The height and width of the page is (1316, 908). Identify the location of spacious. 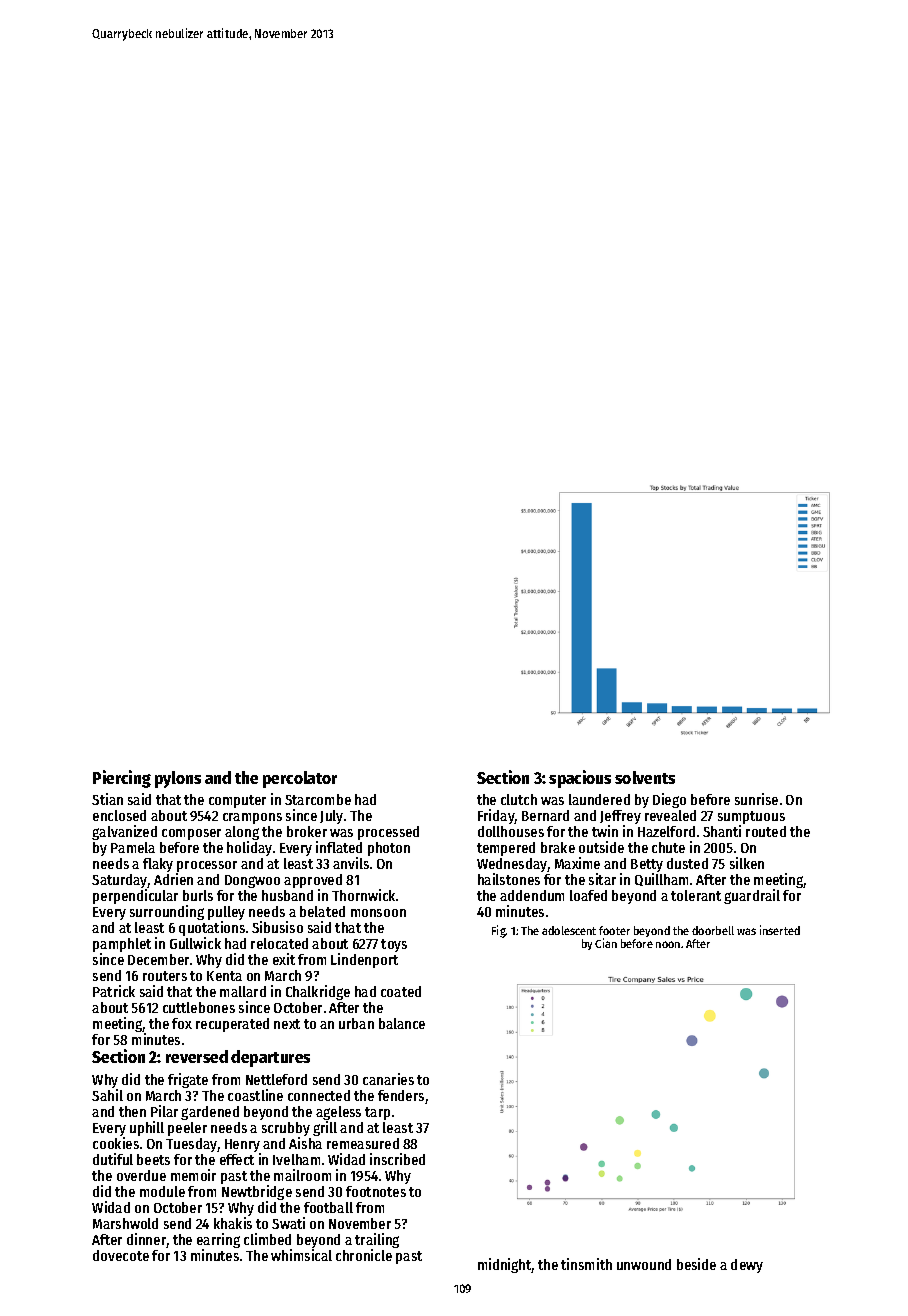
(580, 779).
